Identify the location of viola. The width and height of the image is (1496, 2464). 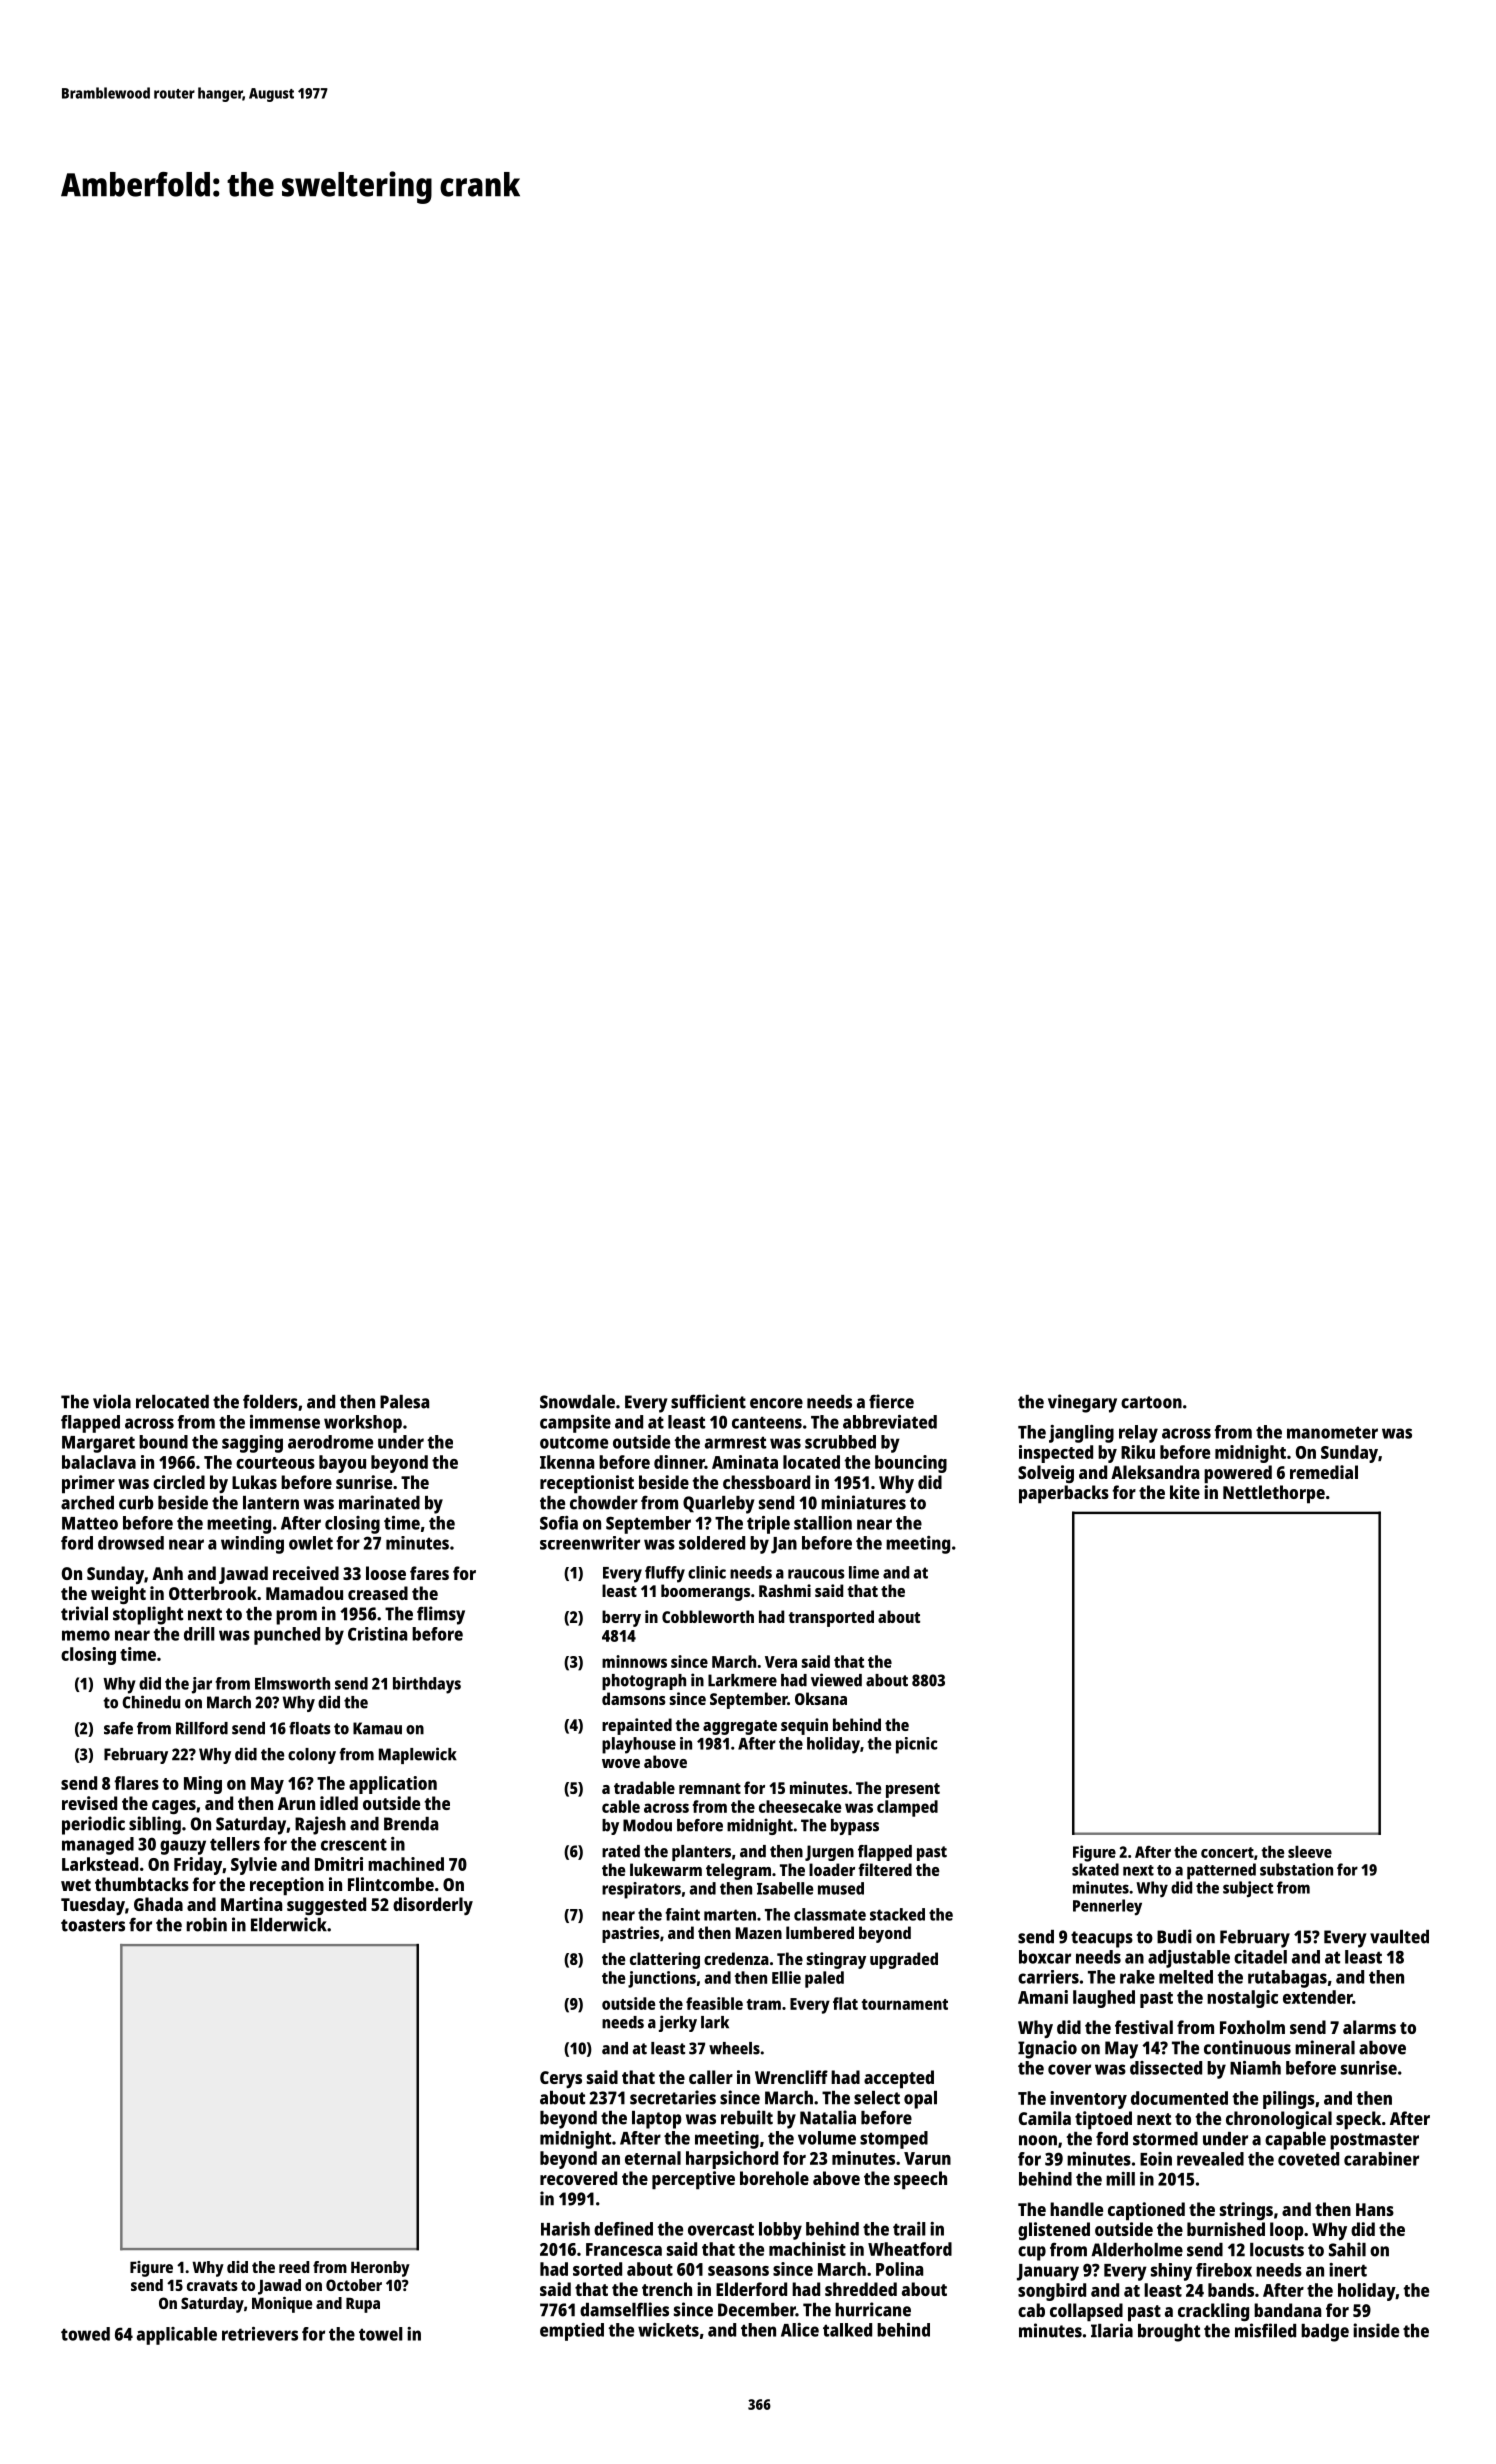
(112, 1401).
